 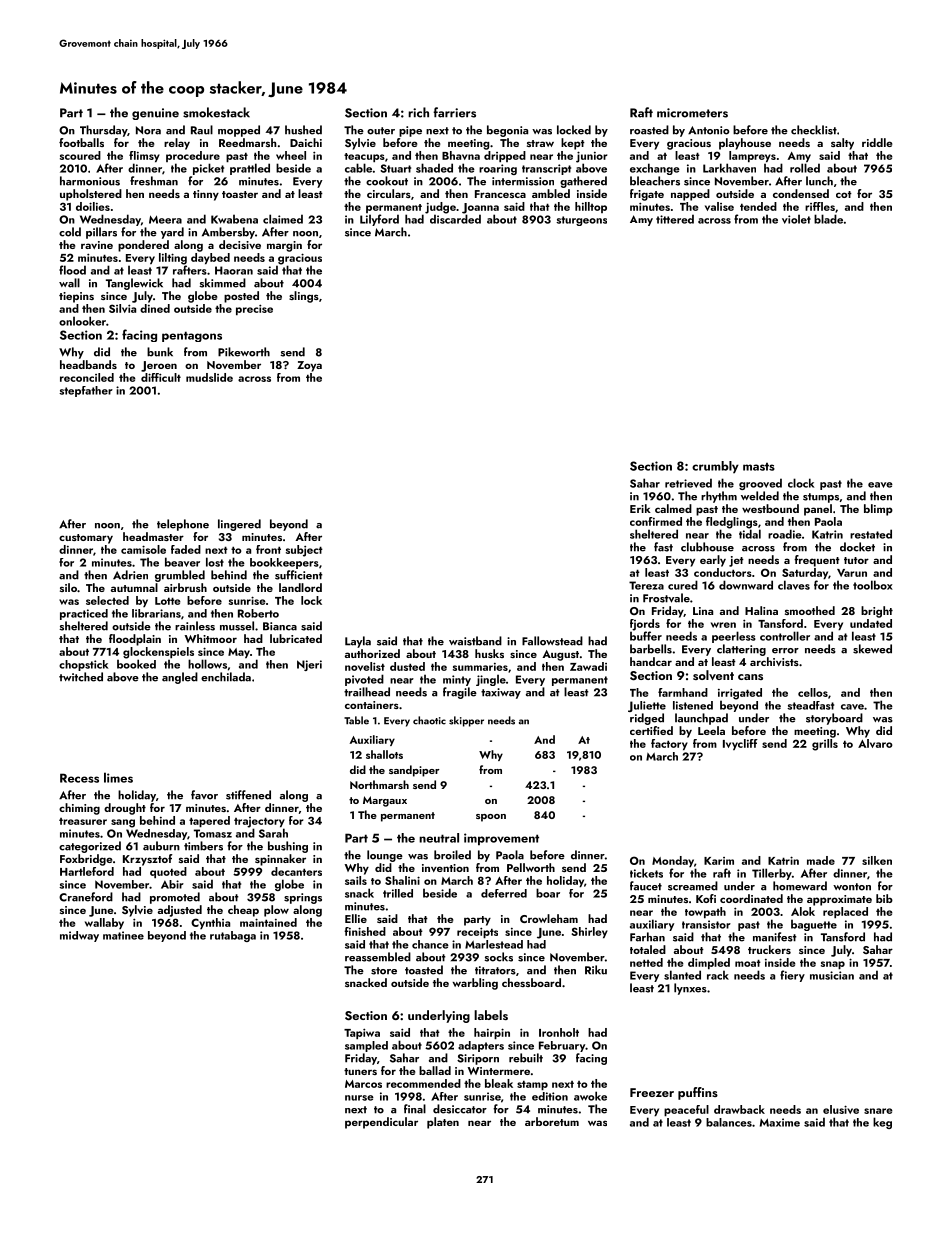 What do you see at coordinates (93, 206) in the image?
I see `doilies` at bounding box center [93, 206].
